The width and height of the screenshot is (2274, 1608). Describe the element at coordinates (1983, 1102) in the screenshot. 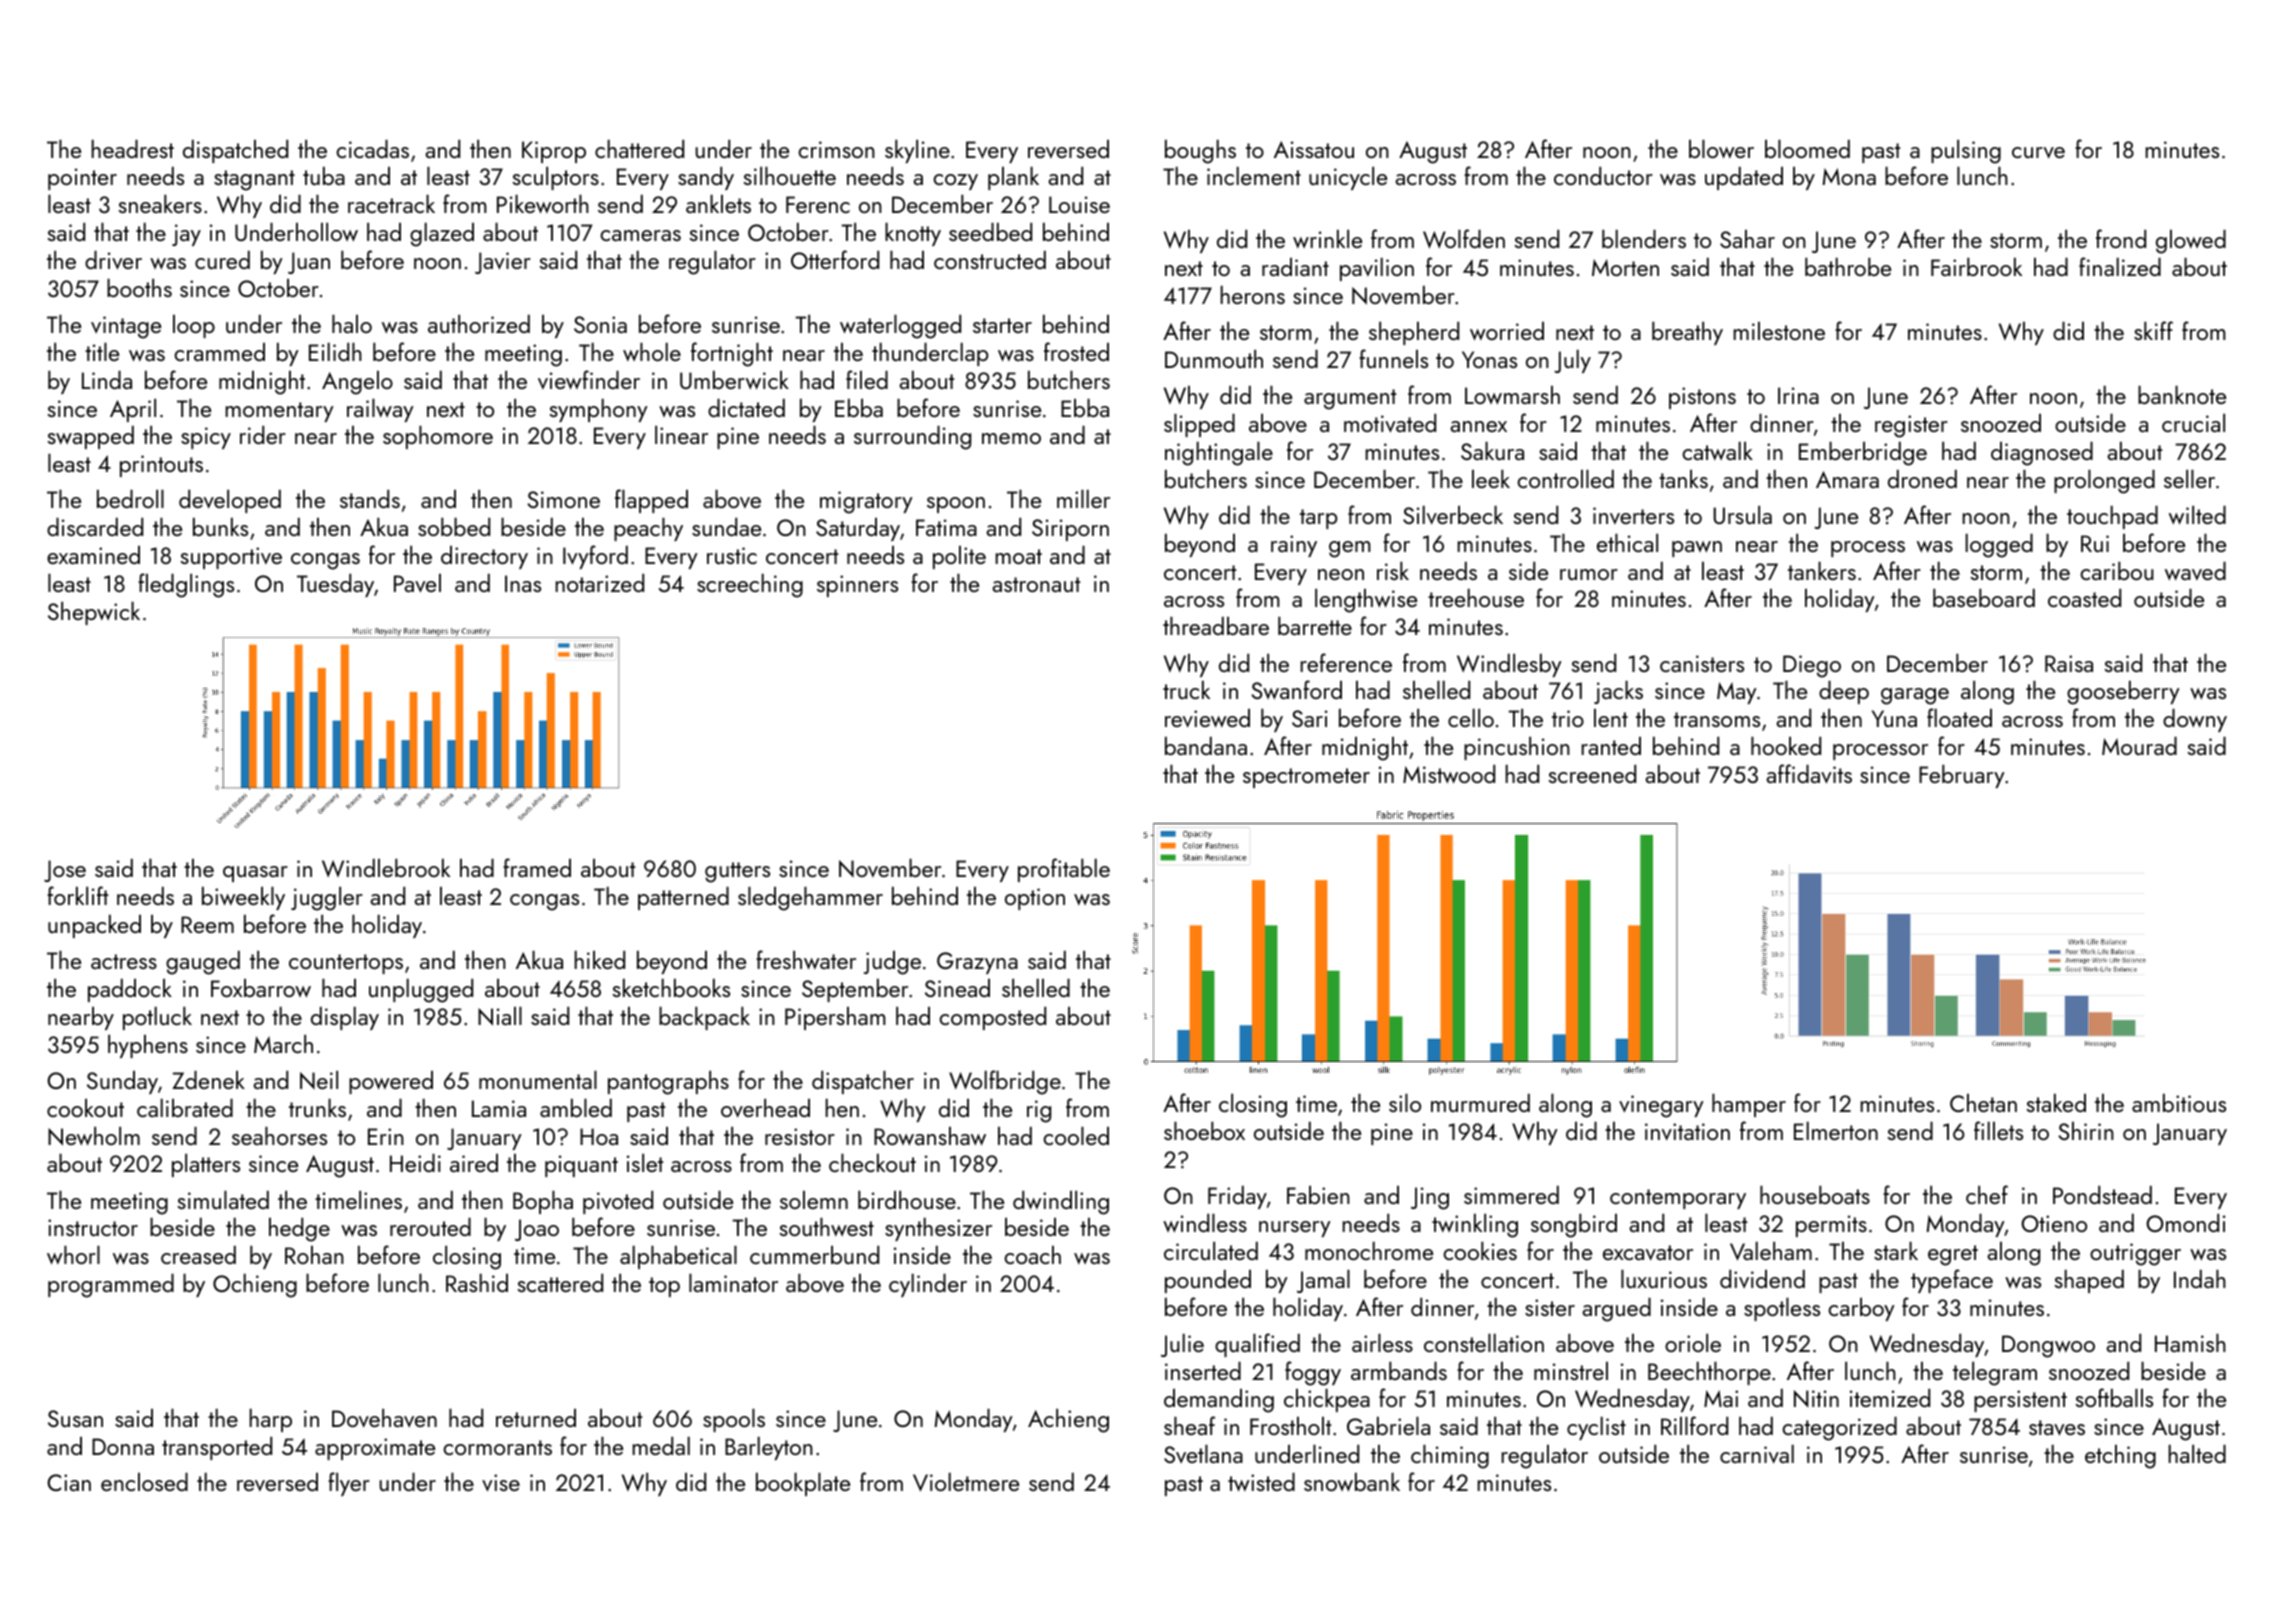

I see `Chetan` at that location.
